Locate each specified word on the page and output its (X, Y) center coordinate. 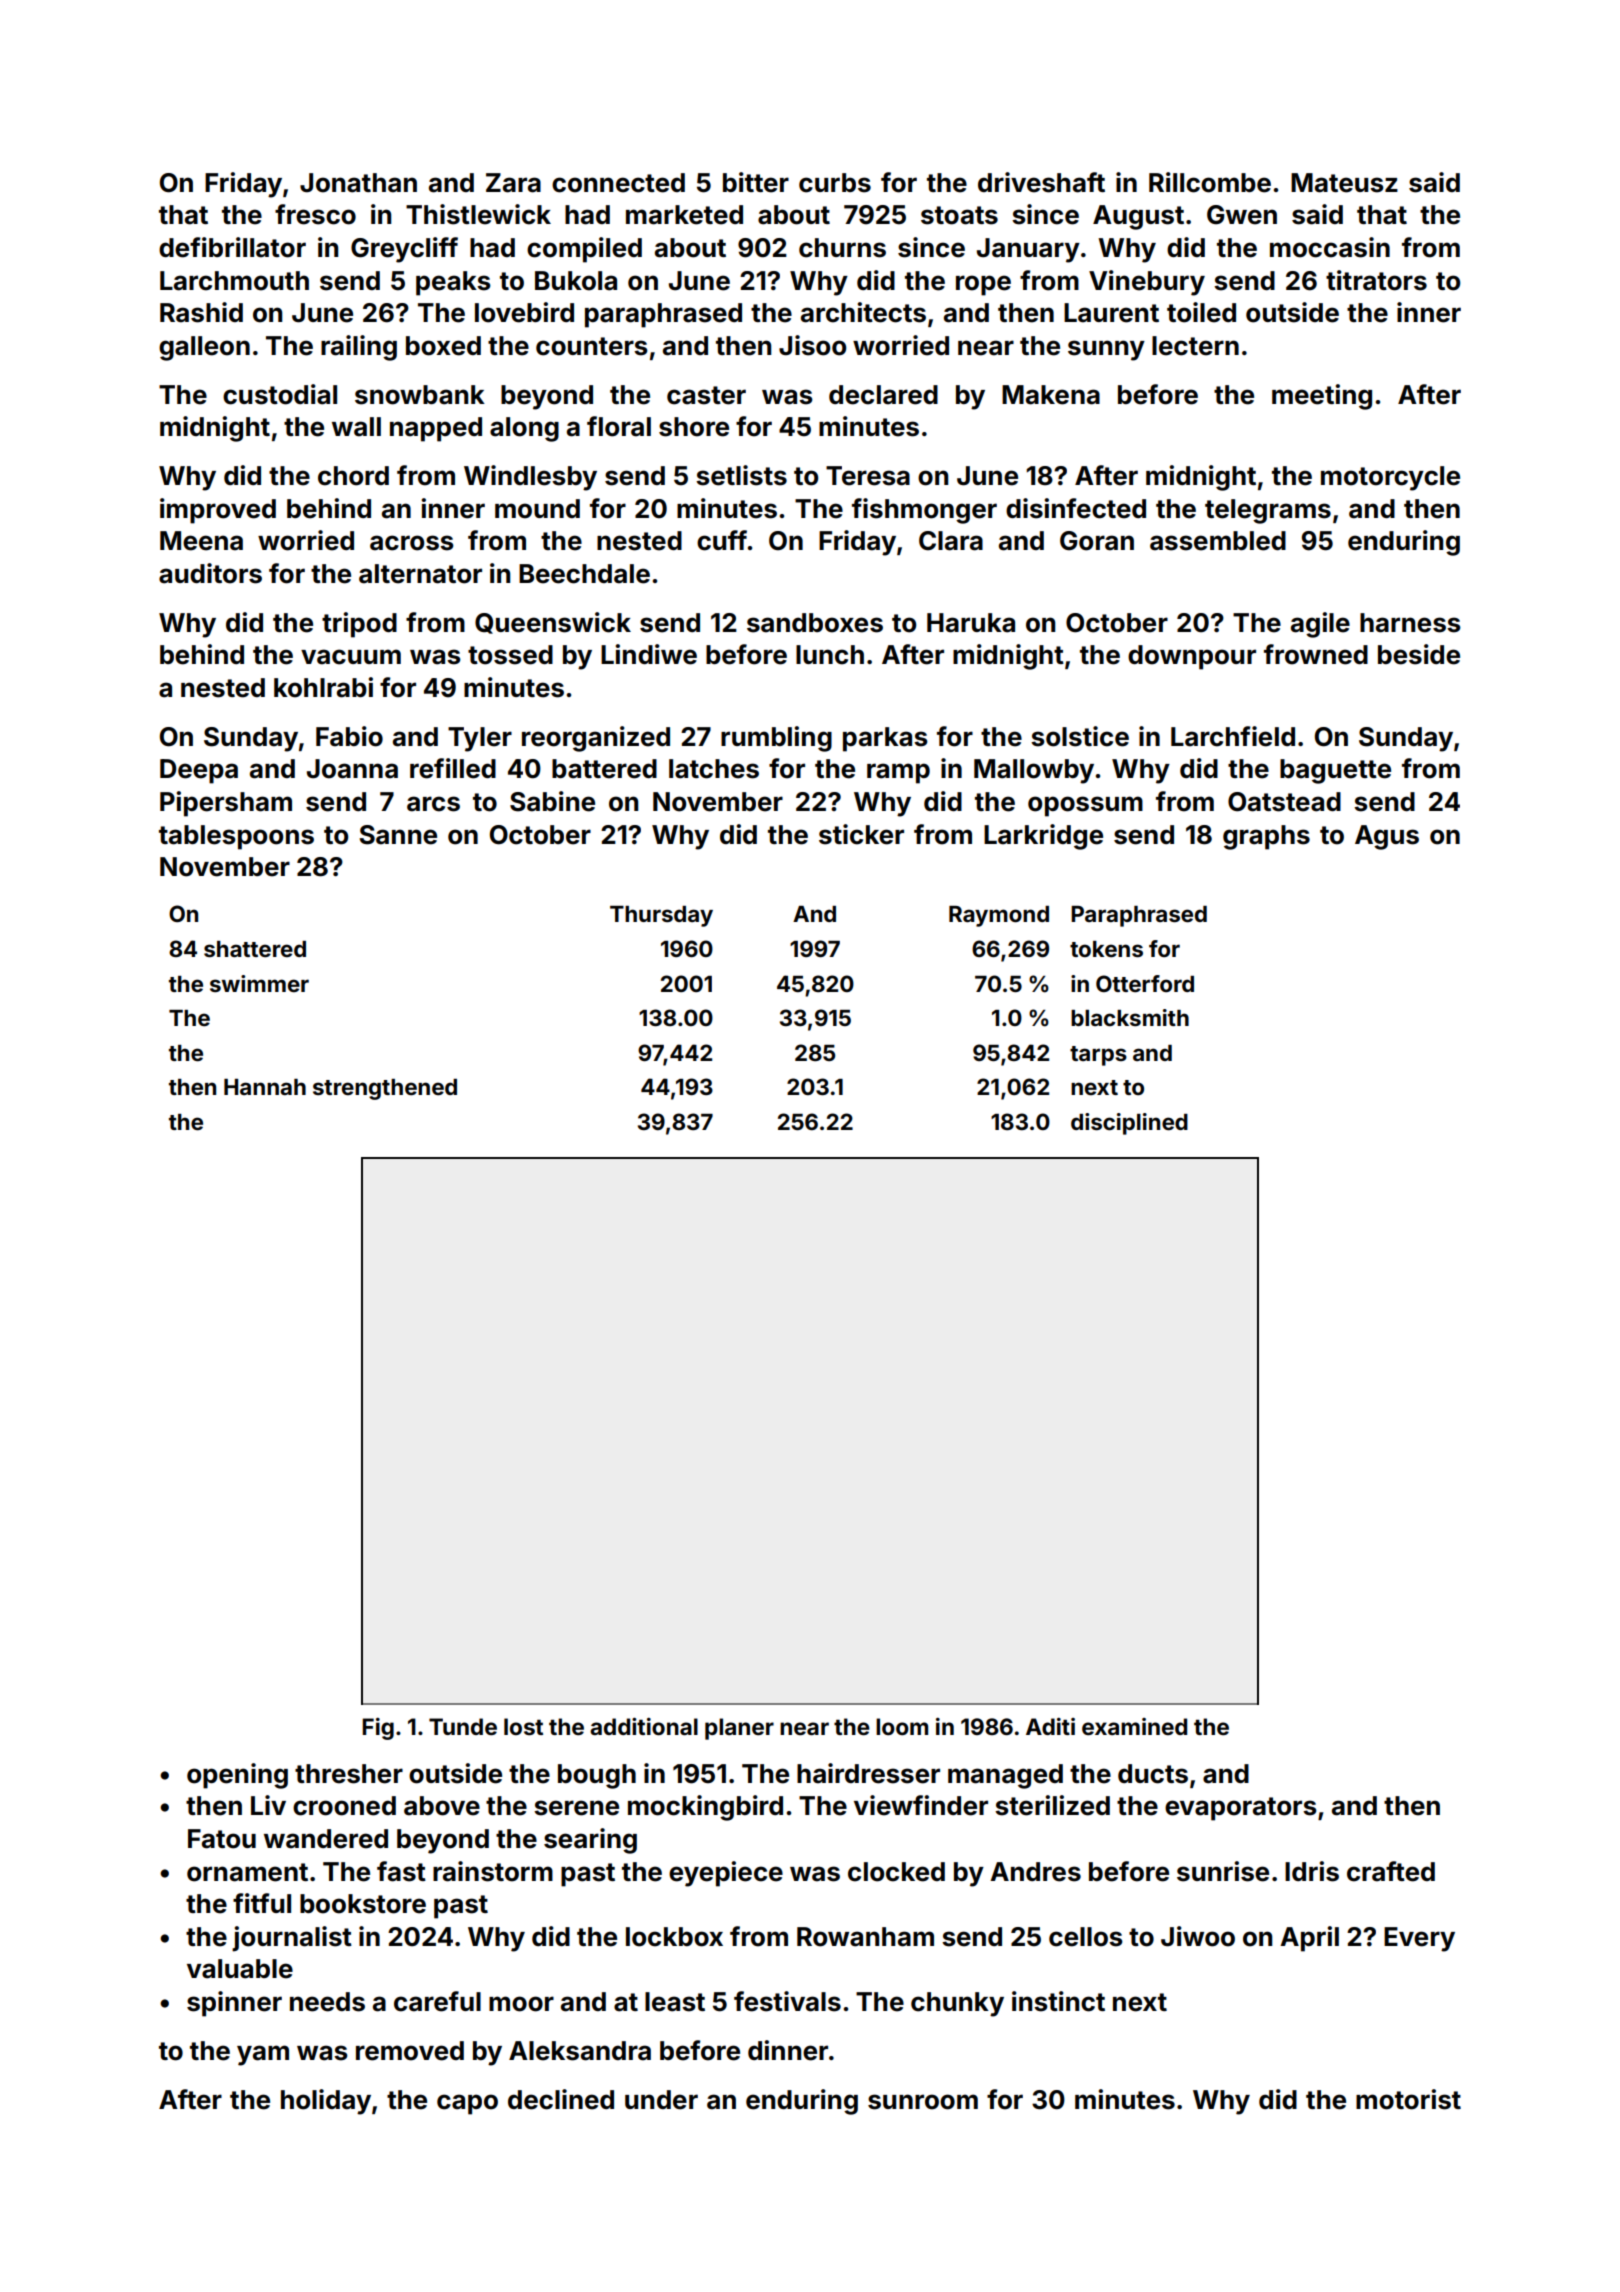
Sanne (398, 835)
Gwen (1242, 215)
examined (1134, 1726)
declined (561, 2099)
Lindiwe (649, 654)
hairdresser (868, 1773)
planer (739, 1729)
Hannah (265, 1087)
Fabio (349, 736)
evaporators (1241, 1809)
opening (237, 1776)
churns (842, 248)
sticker (861, 834)
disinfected (1076, 508)
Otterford (1145, 983)
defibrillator (232, 247)
